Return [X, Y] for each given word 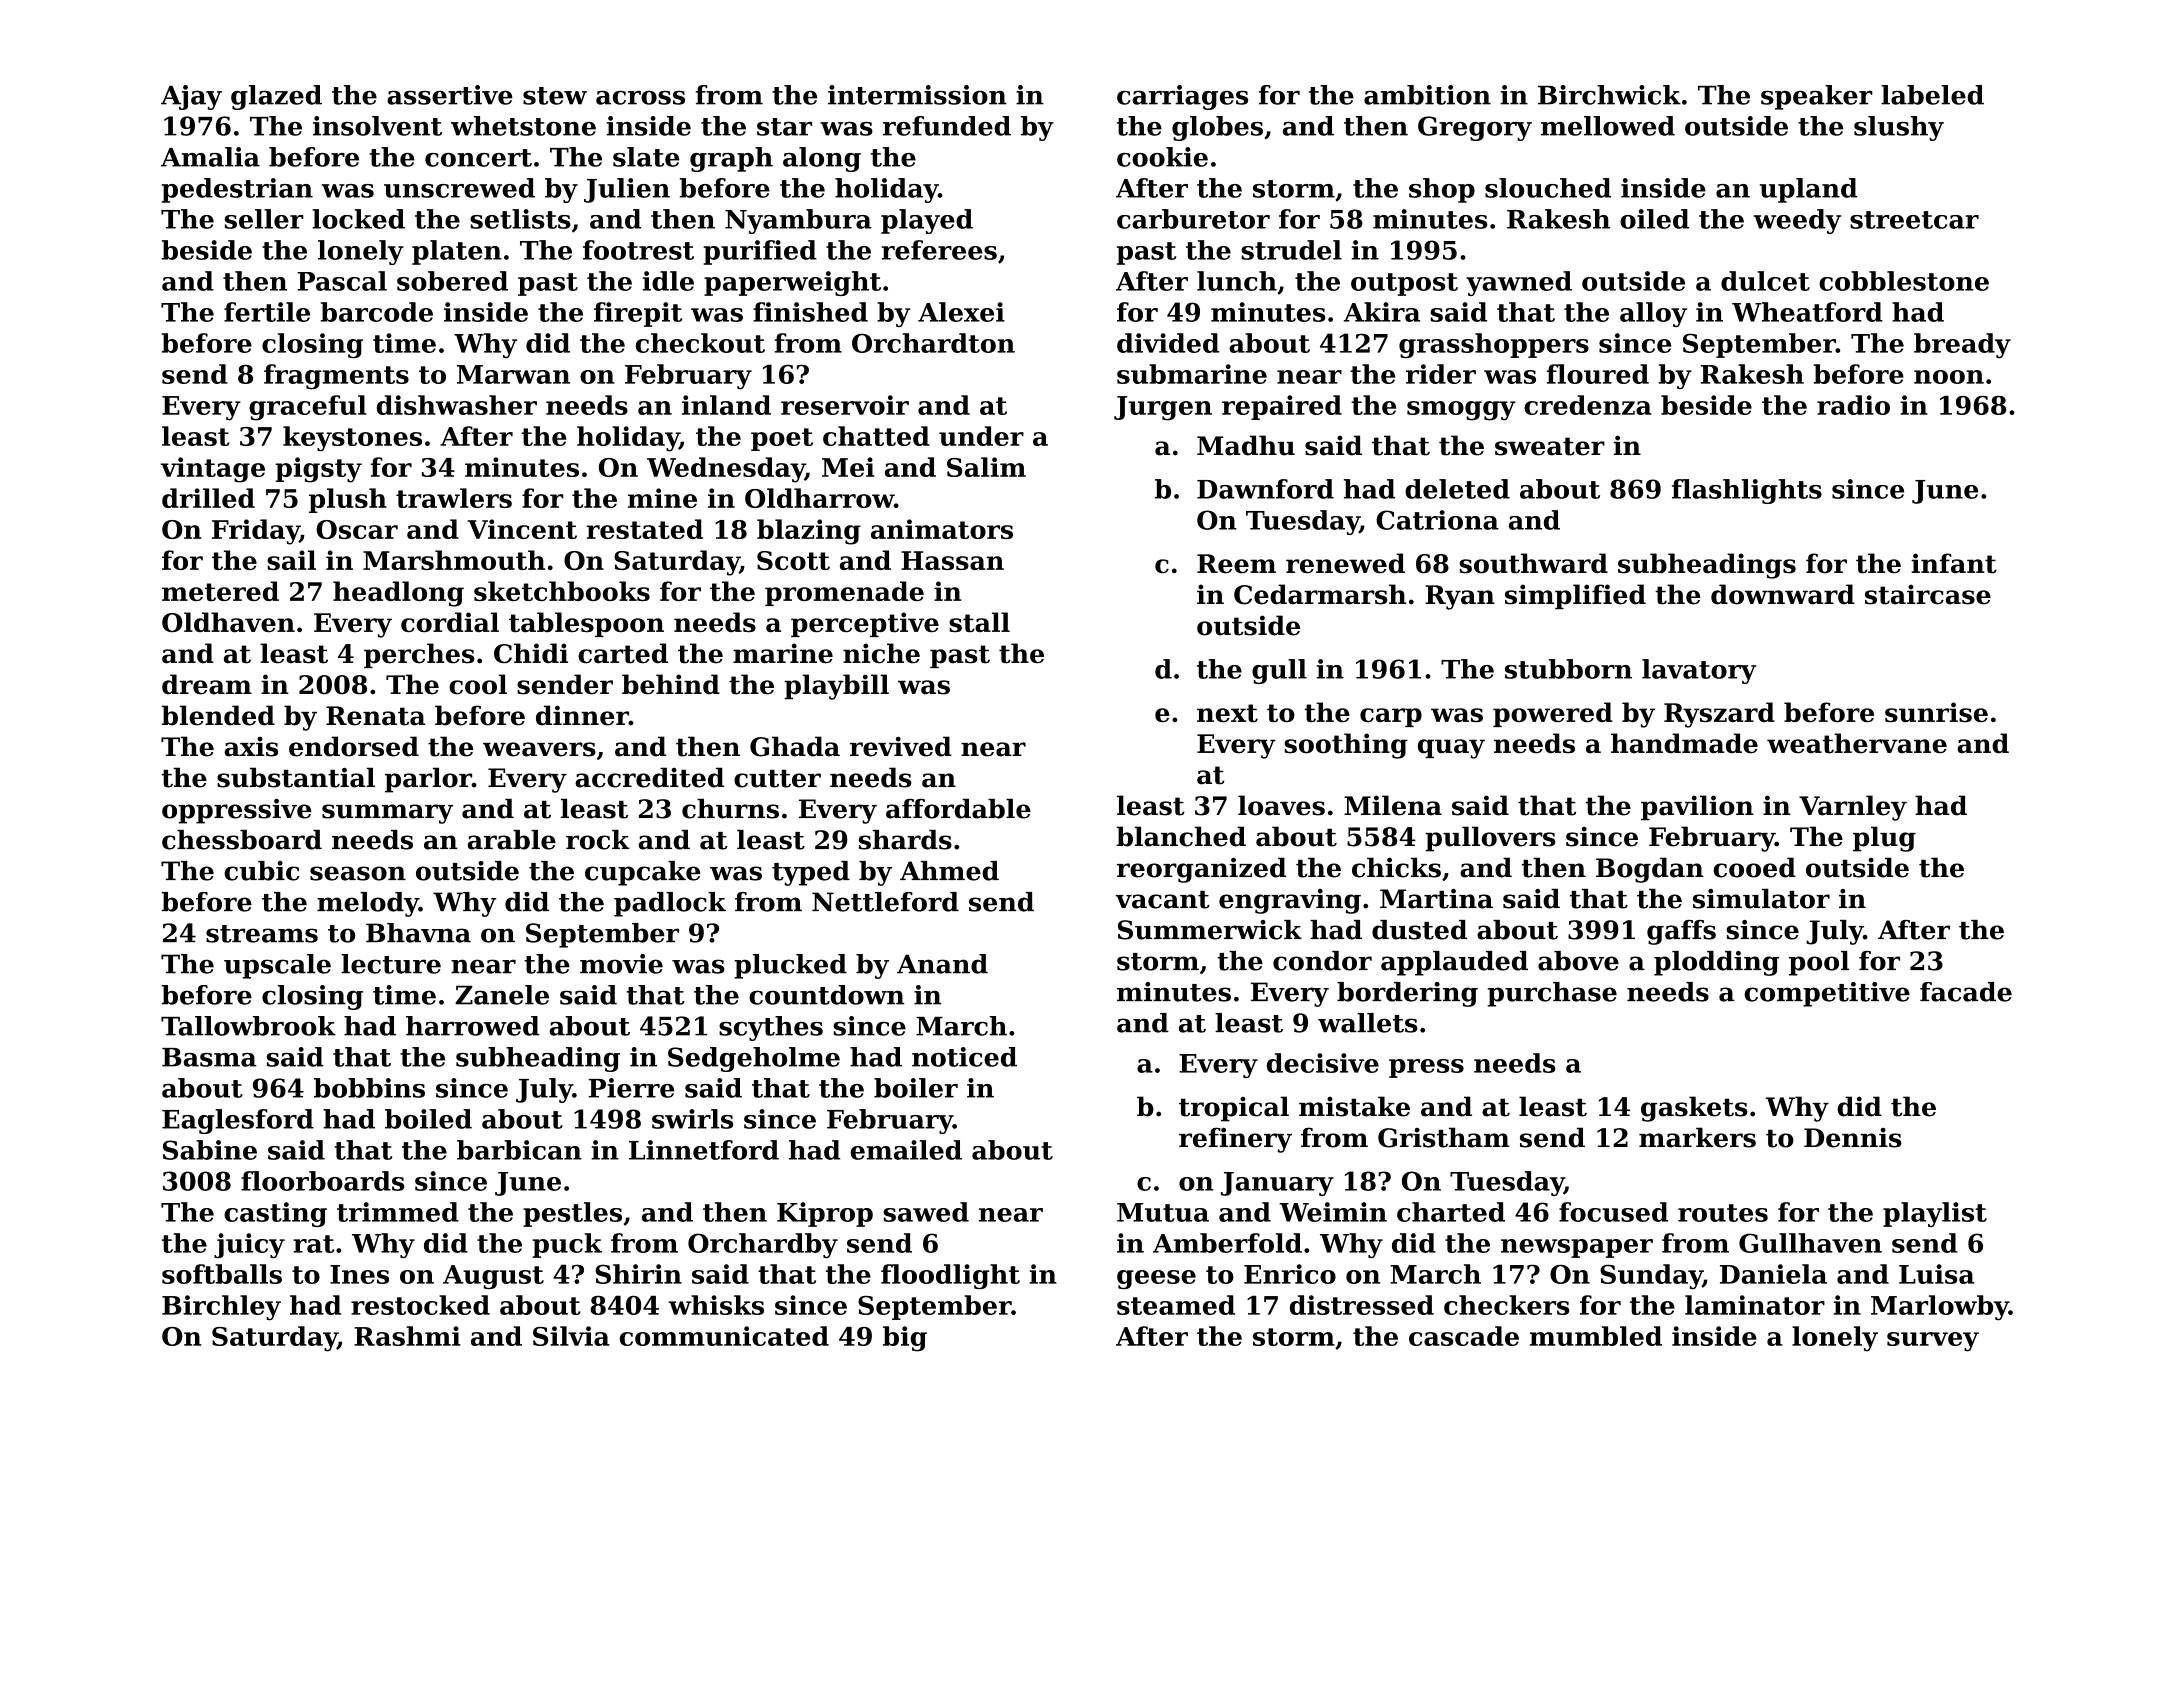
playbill [836, 687]
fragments [336, 377]
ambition [1427, 95]
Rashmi [407, 1336]
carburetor [1193, 219]
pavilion [1697, 808]
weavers [539, 749]
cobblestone [1904, 281]
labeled [1932, 95]
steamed [1176, 1305]
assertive [450, 95]
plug [1884, 839]
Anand [942, 964]
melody [368, 904]
